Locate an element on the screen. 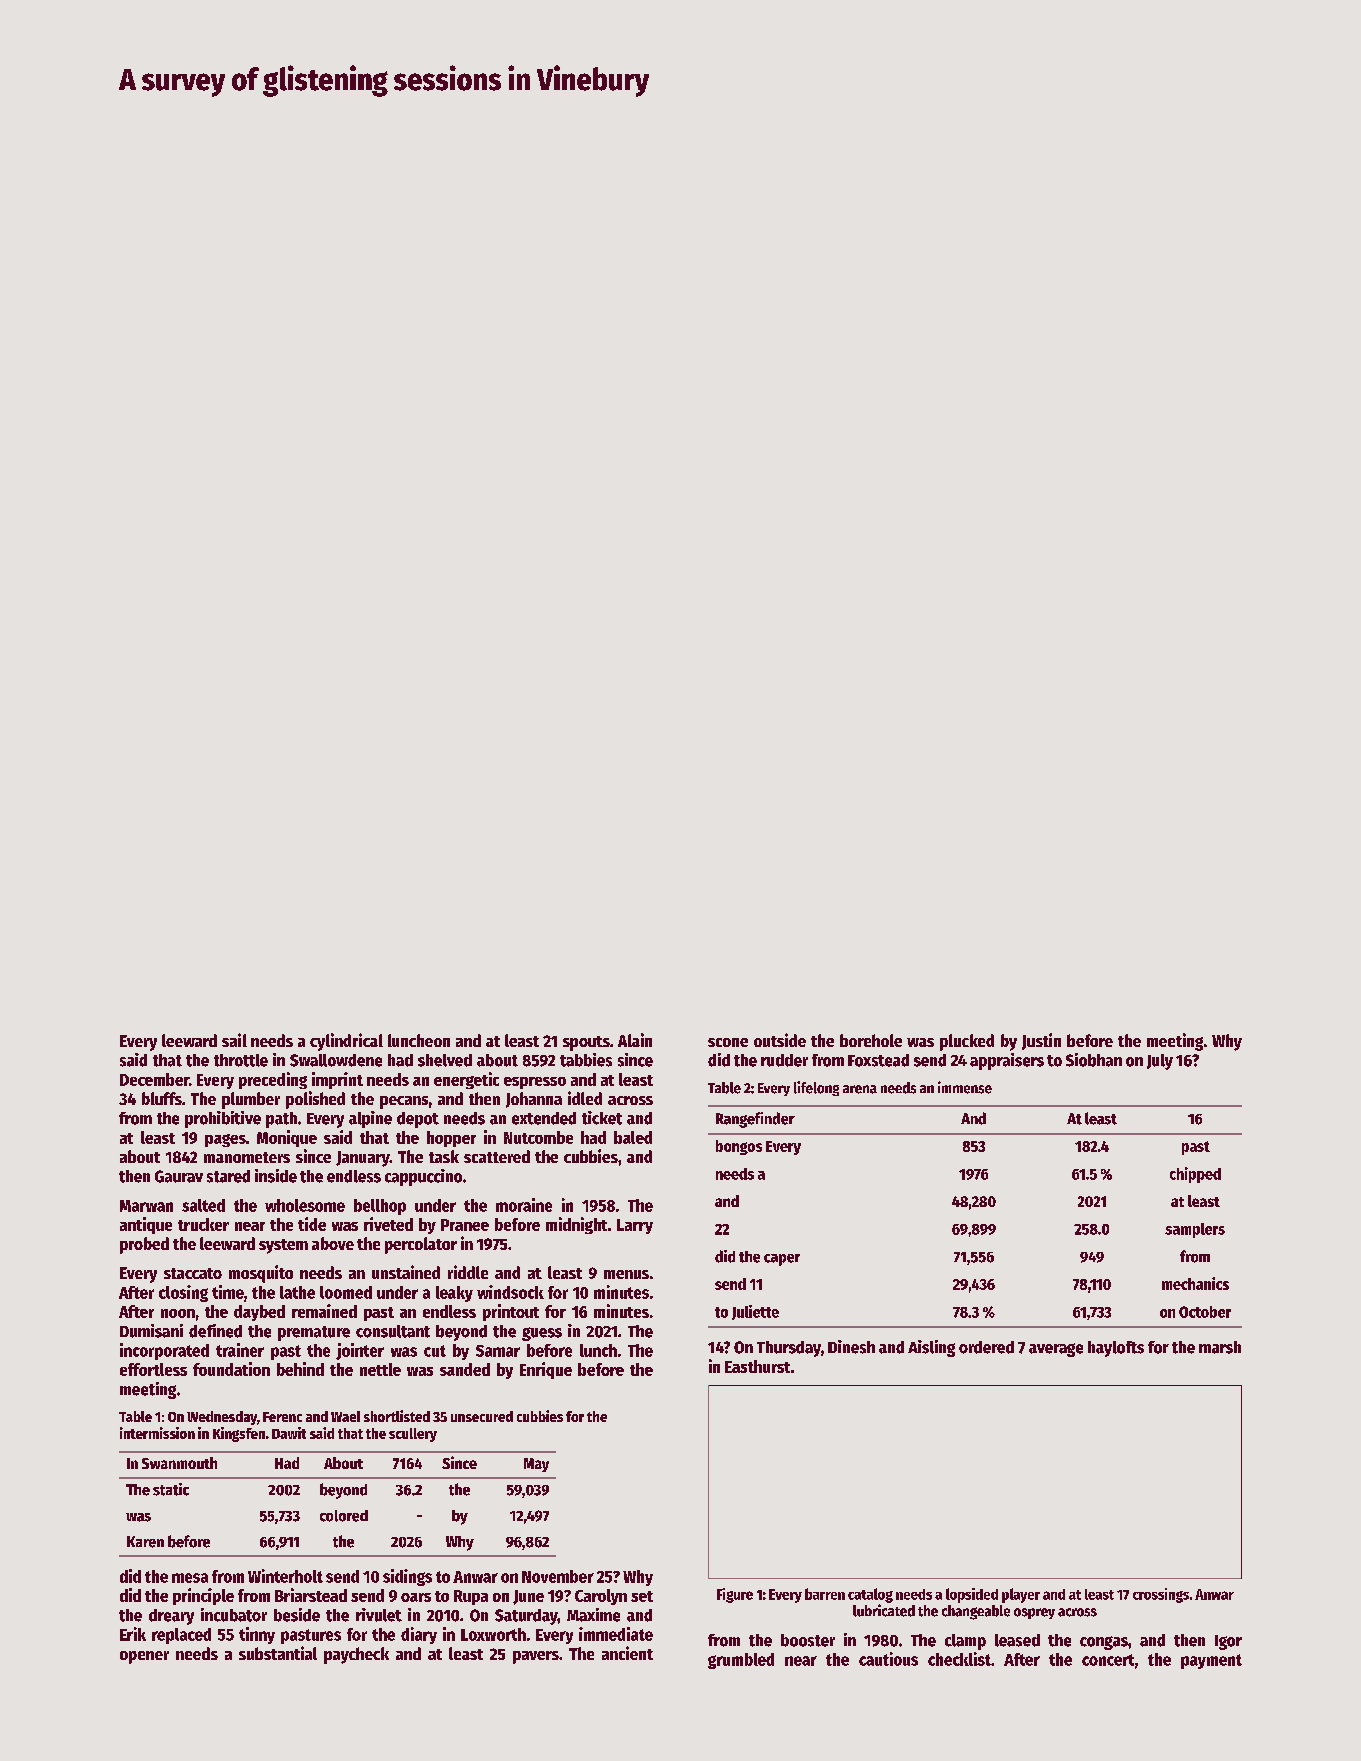 This screenshot has height=1761, width=1361. marsh is located at coordinates (1220, 1347).
